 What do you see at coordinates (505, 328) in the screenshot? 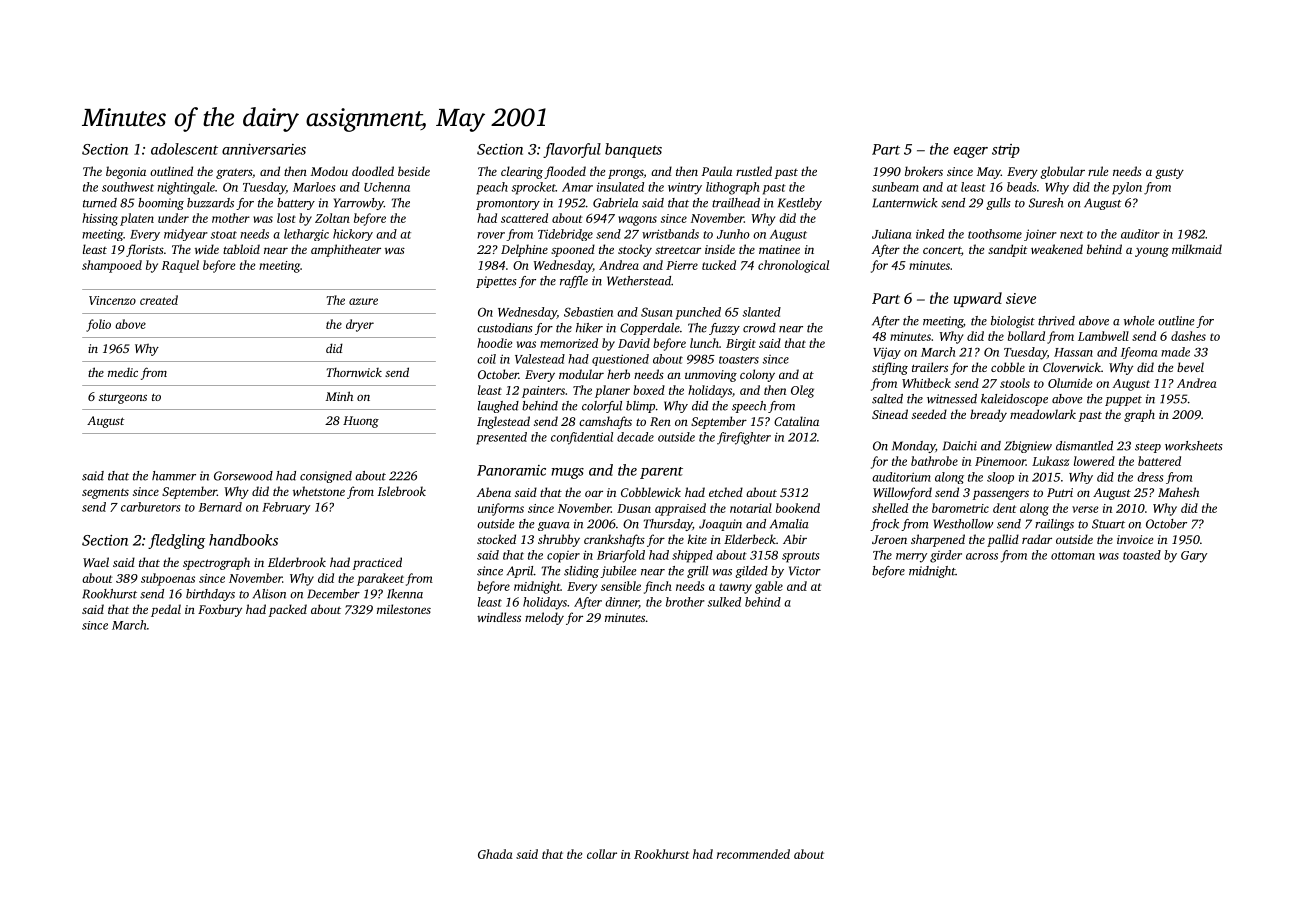
I see `custodians` at bounding box center [505, 328].
